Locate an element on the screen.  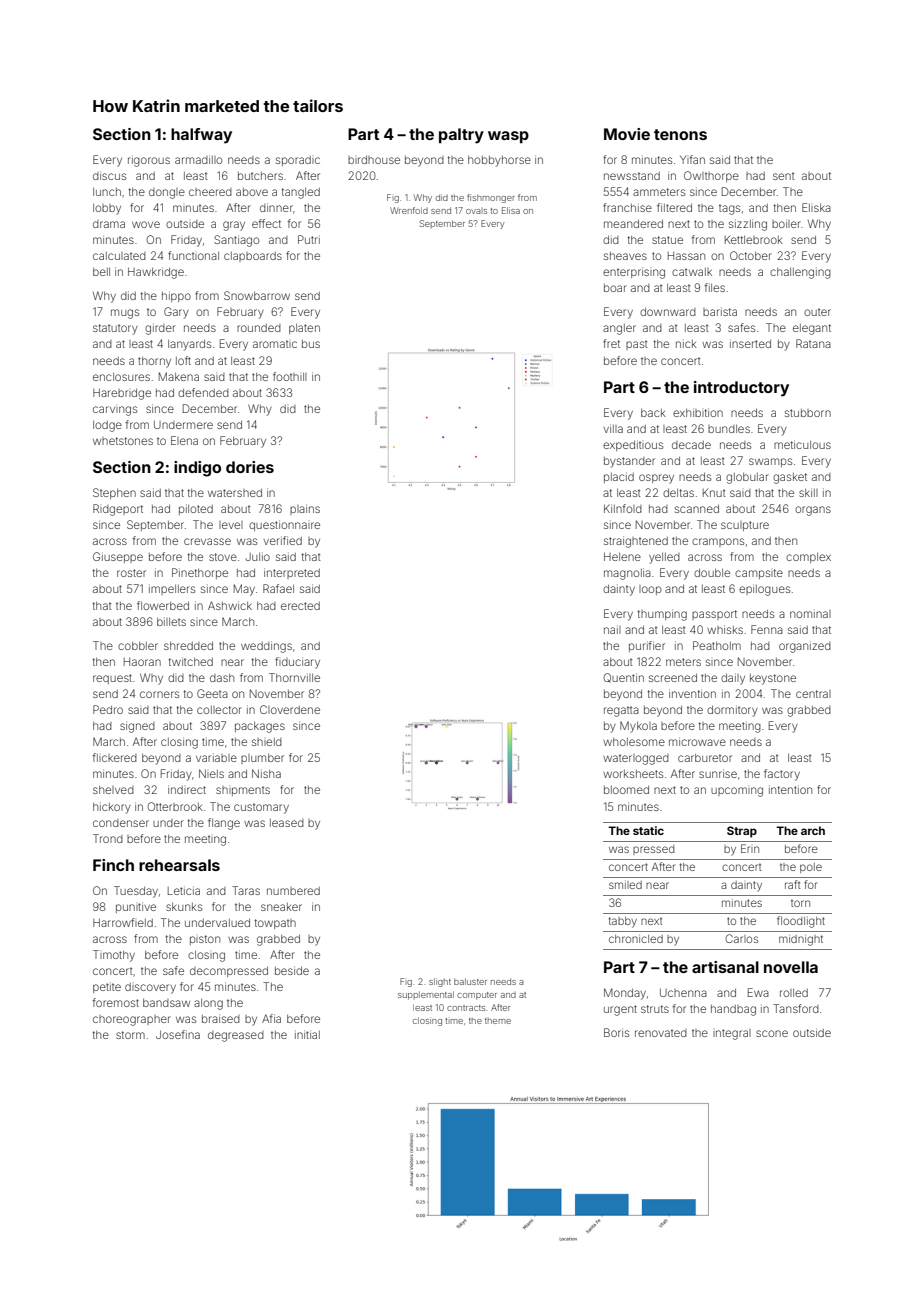
above is located at coordinates (252, 192).
